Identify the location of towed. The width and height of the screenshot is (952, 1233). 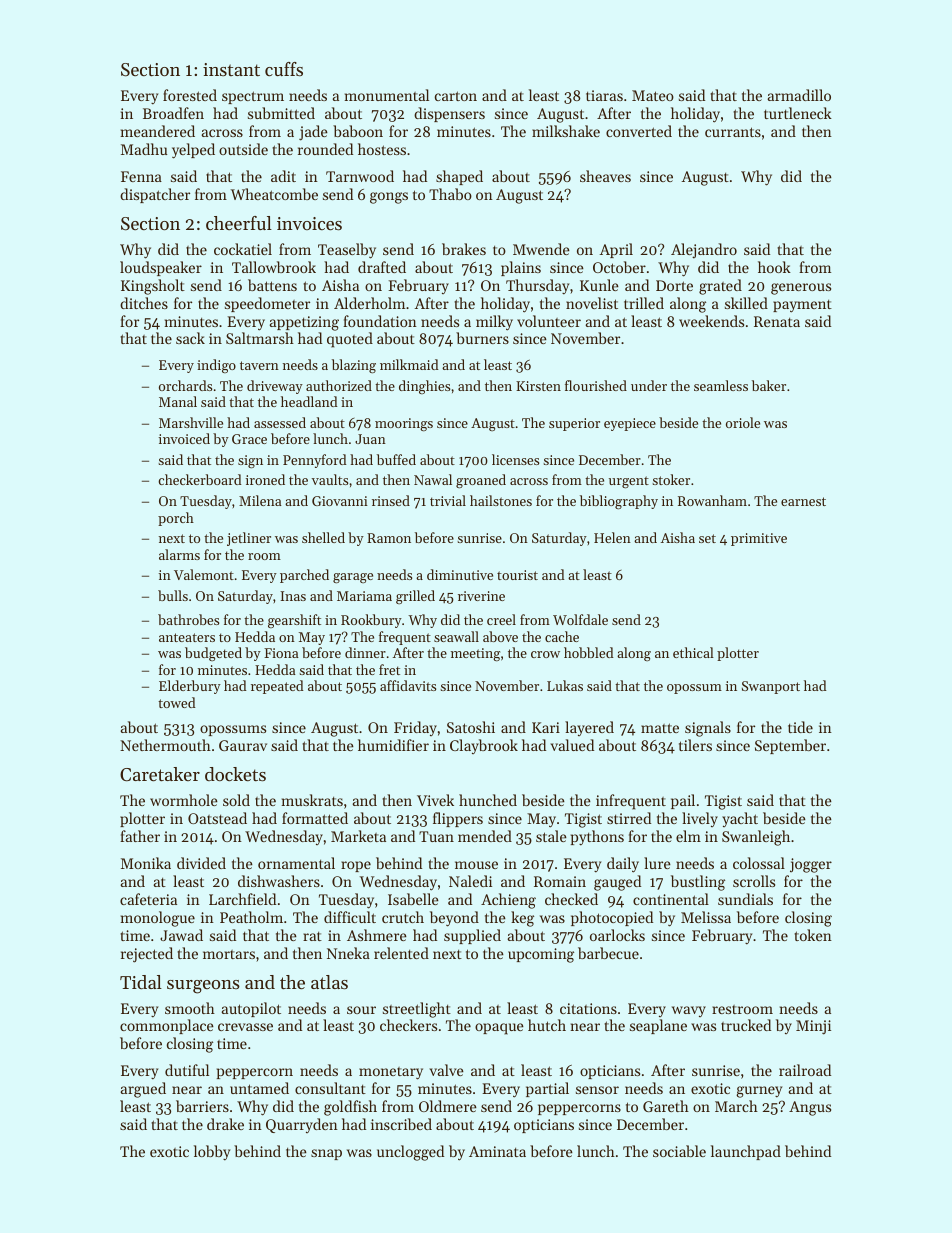
(177, 702).
